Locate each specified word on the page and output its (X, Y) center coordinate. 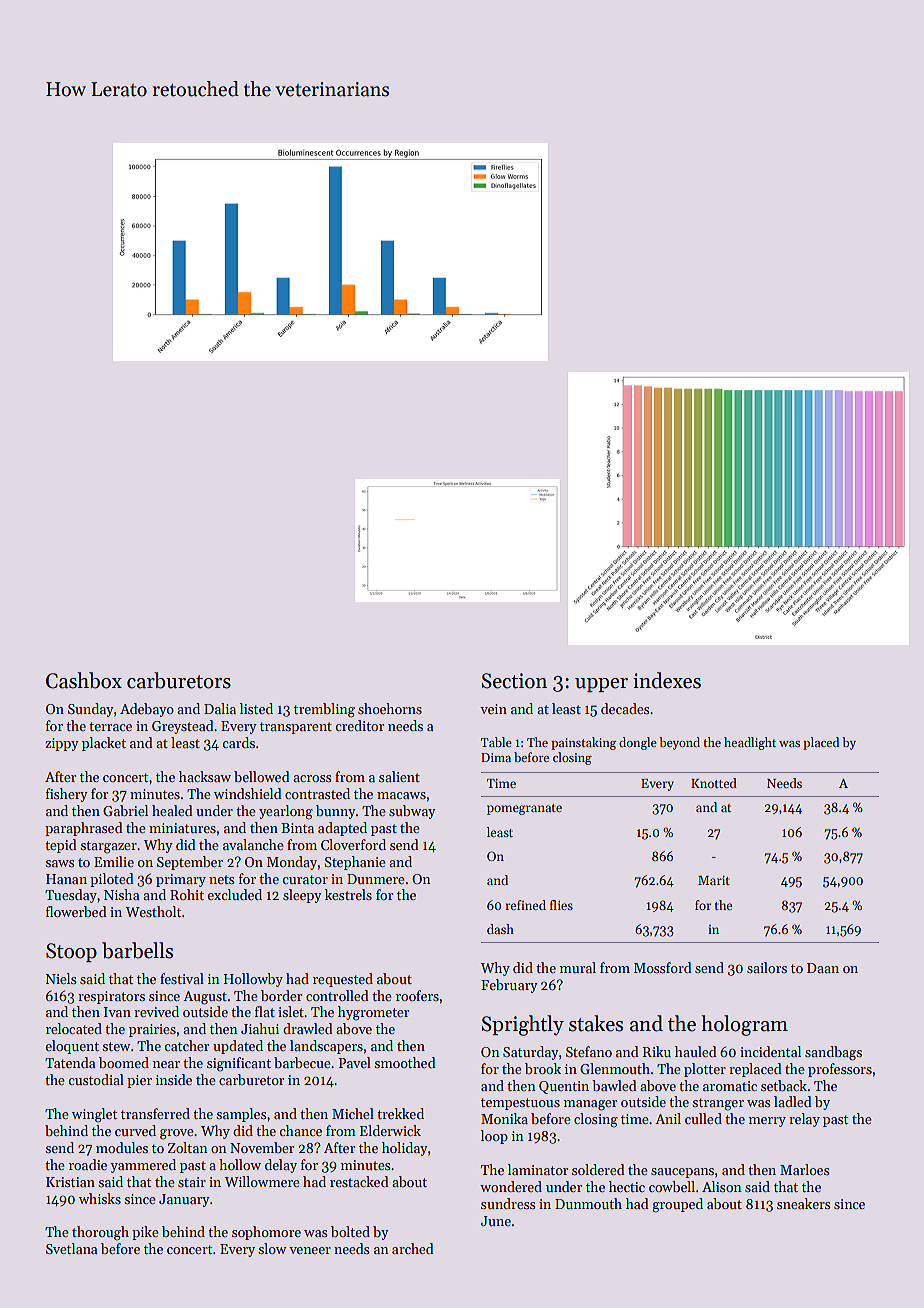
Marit (714, 880)
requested (343, 980)
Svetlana (71, 1248)
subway (412, 812)
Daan (823, 968)
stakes (596, 1023)
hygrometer (373, 1013)
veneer (310, 1250)
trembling (324, 710)
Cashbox (84, 680)
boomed (124, 1062)
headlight (750, 743)
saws (60, 863)
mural (578, 967)
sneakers (804, 1203)
